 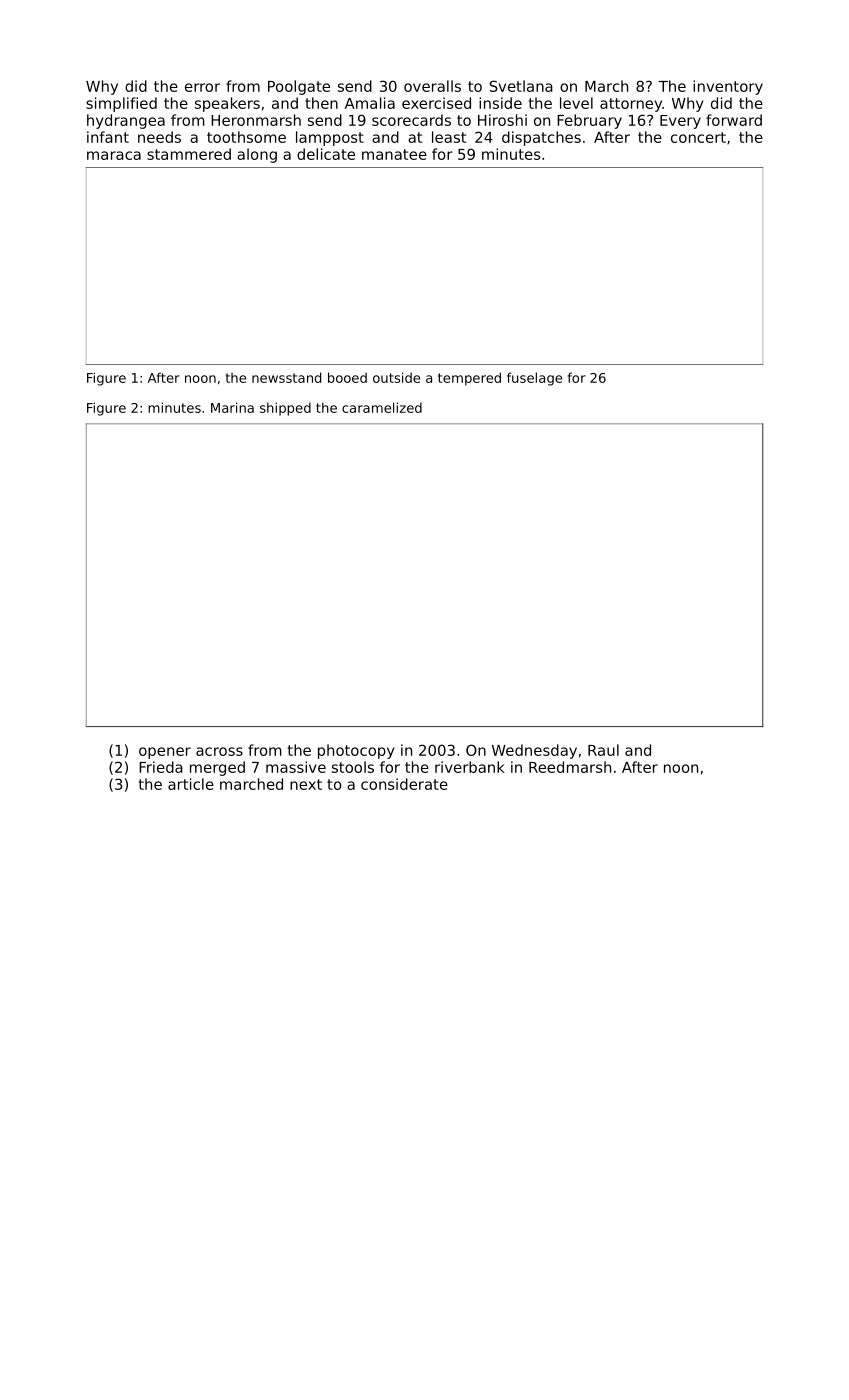 I want to click on considerate, so click(x=404, y=784).
